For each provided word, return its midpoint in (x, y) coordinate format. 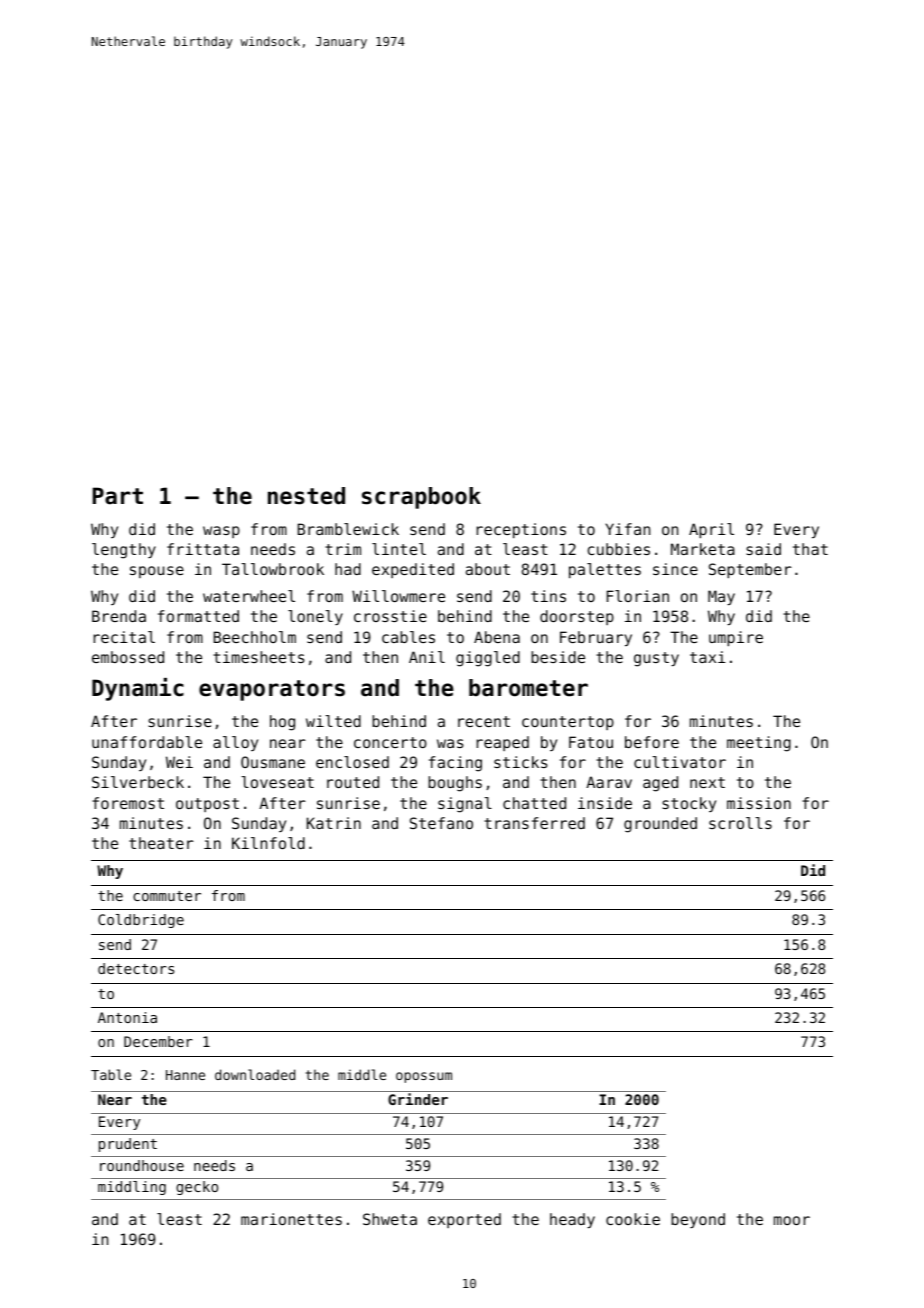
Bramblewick (348, 529)
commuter (167, 896)
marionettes (291, 1219)
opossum (424, 1077)
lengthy (124, 551)
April (711, 530)
